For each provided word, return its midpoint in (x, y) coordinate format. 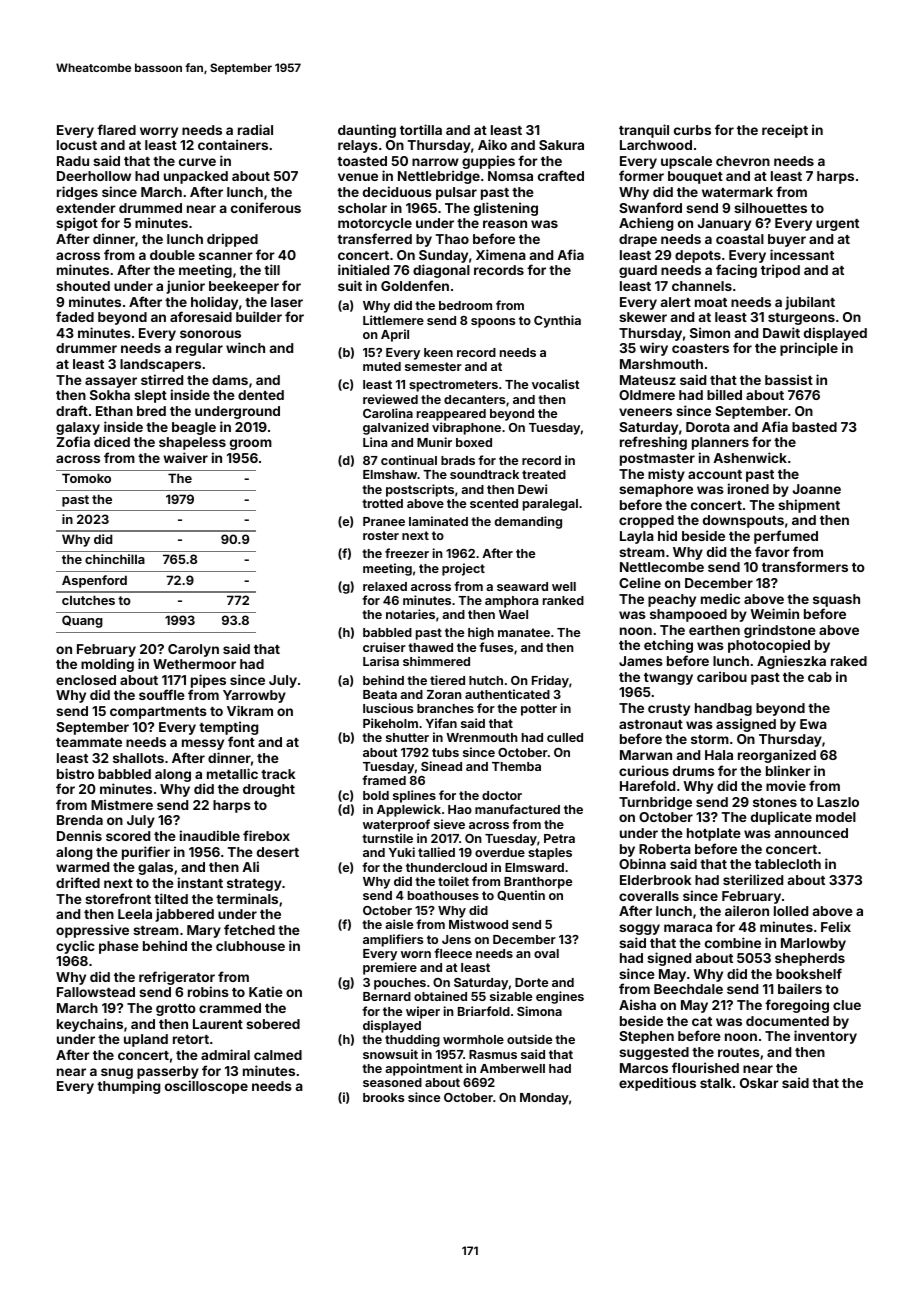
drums (694, 771)
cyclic (75, 947)
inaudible (210, 835)
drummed (150, 208)
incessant (802, 254)
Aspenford (94, 581)
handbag (723, 709)
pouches (400, 984)
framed (384, 780)
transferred (374, 238)
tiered (447, 680)
